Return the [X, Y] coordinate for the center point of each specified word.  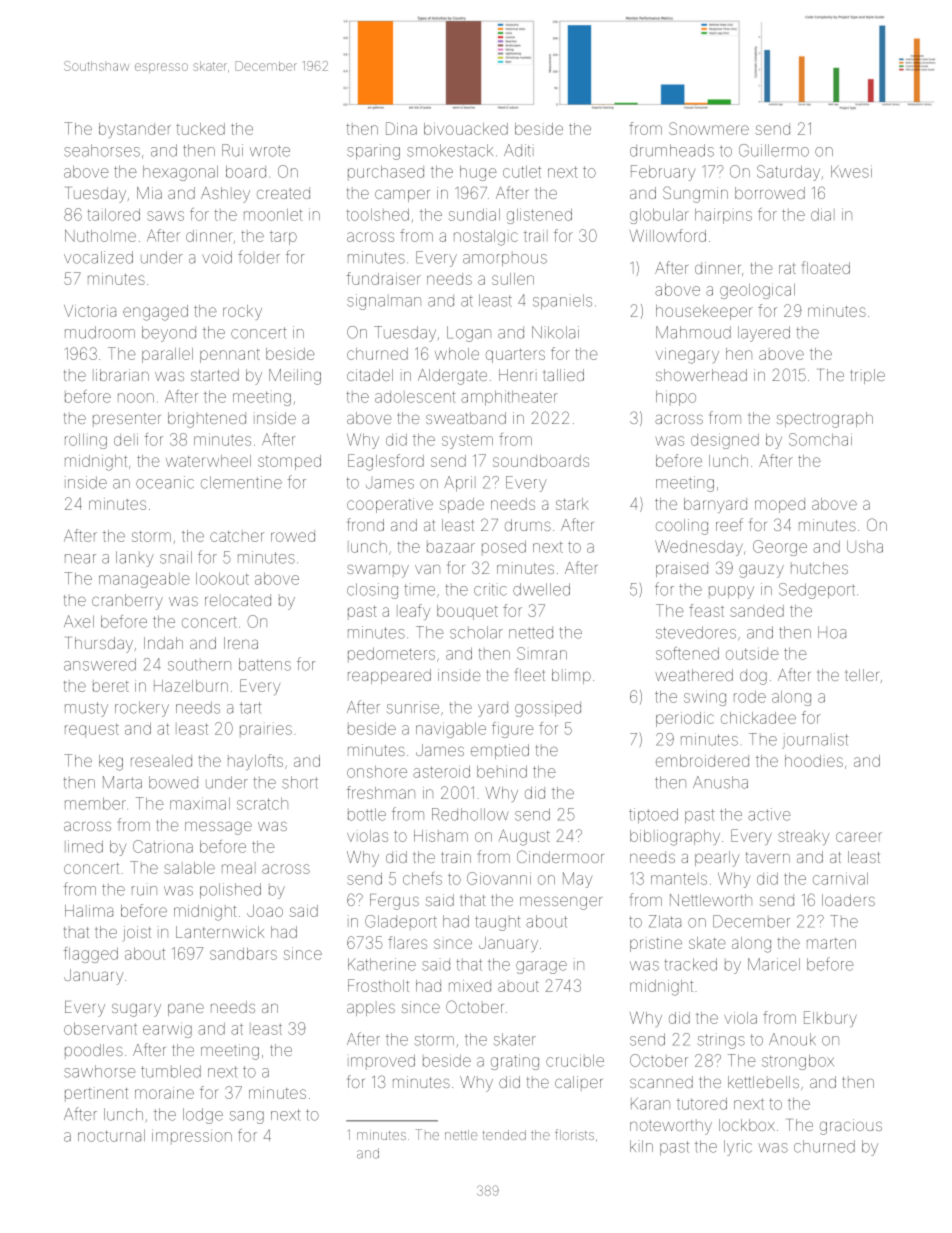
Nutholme [100, 236]
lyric [738, 1148]
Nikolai [555, 332]
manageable [144, 580]
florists [574, 1134]
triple [868, 376]
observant [100, 1028]
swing [705, 698]
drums [528, 525]
